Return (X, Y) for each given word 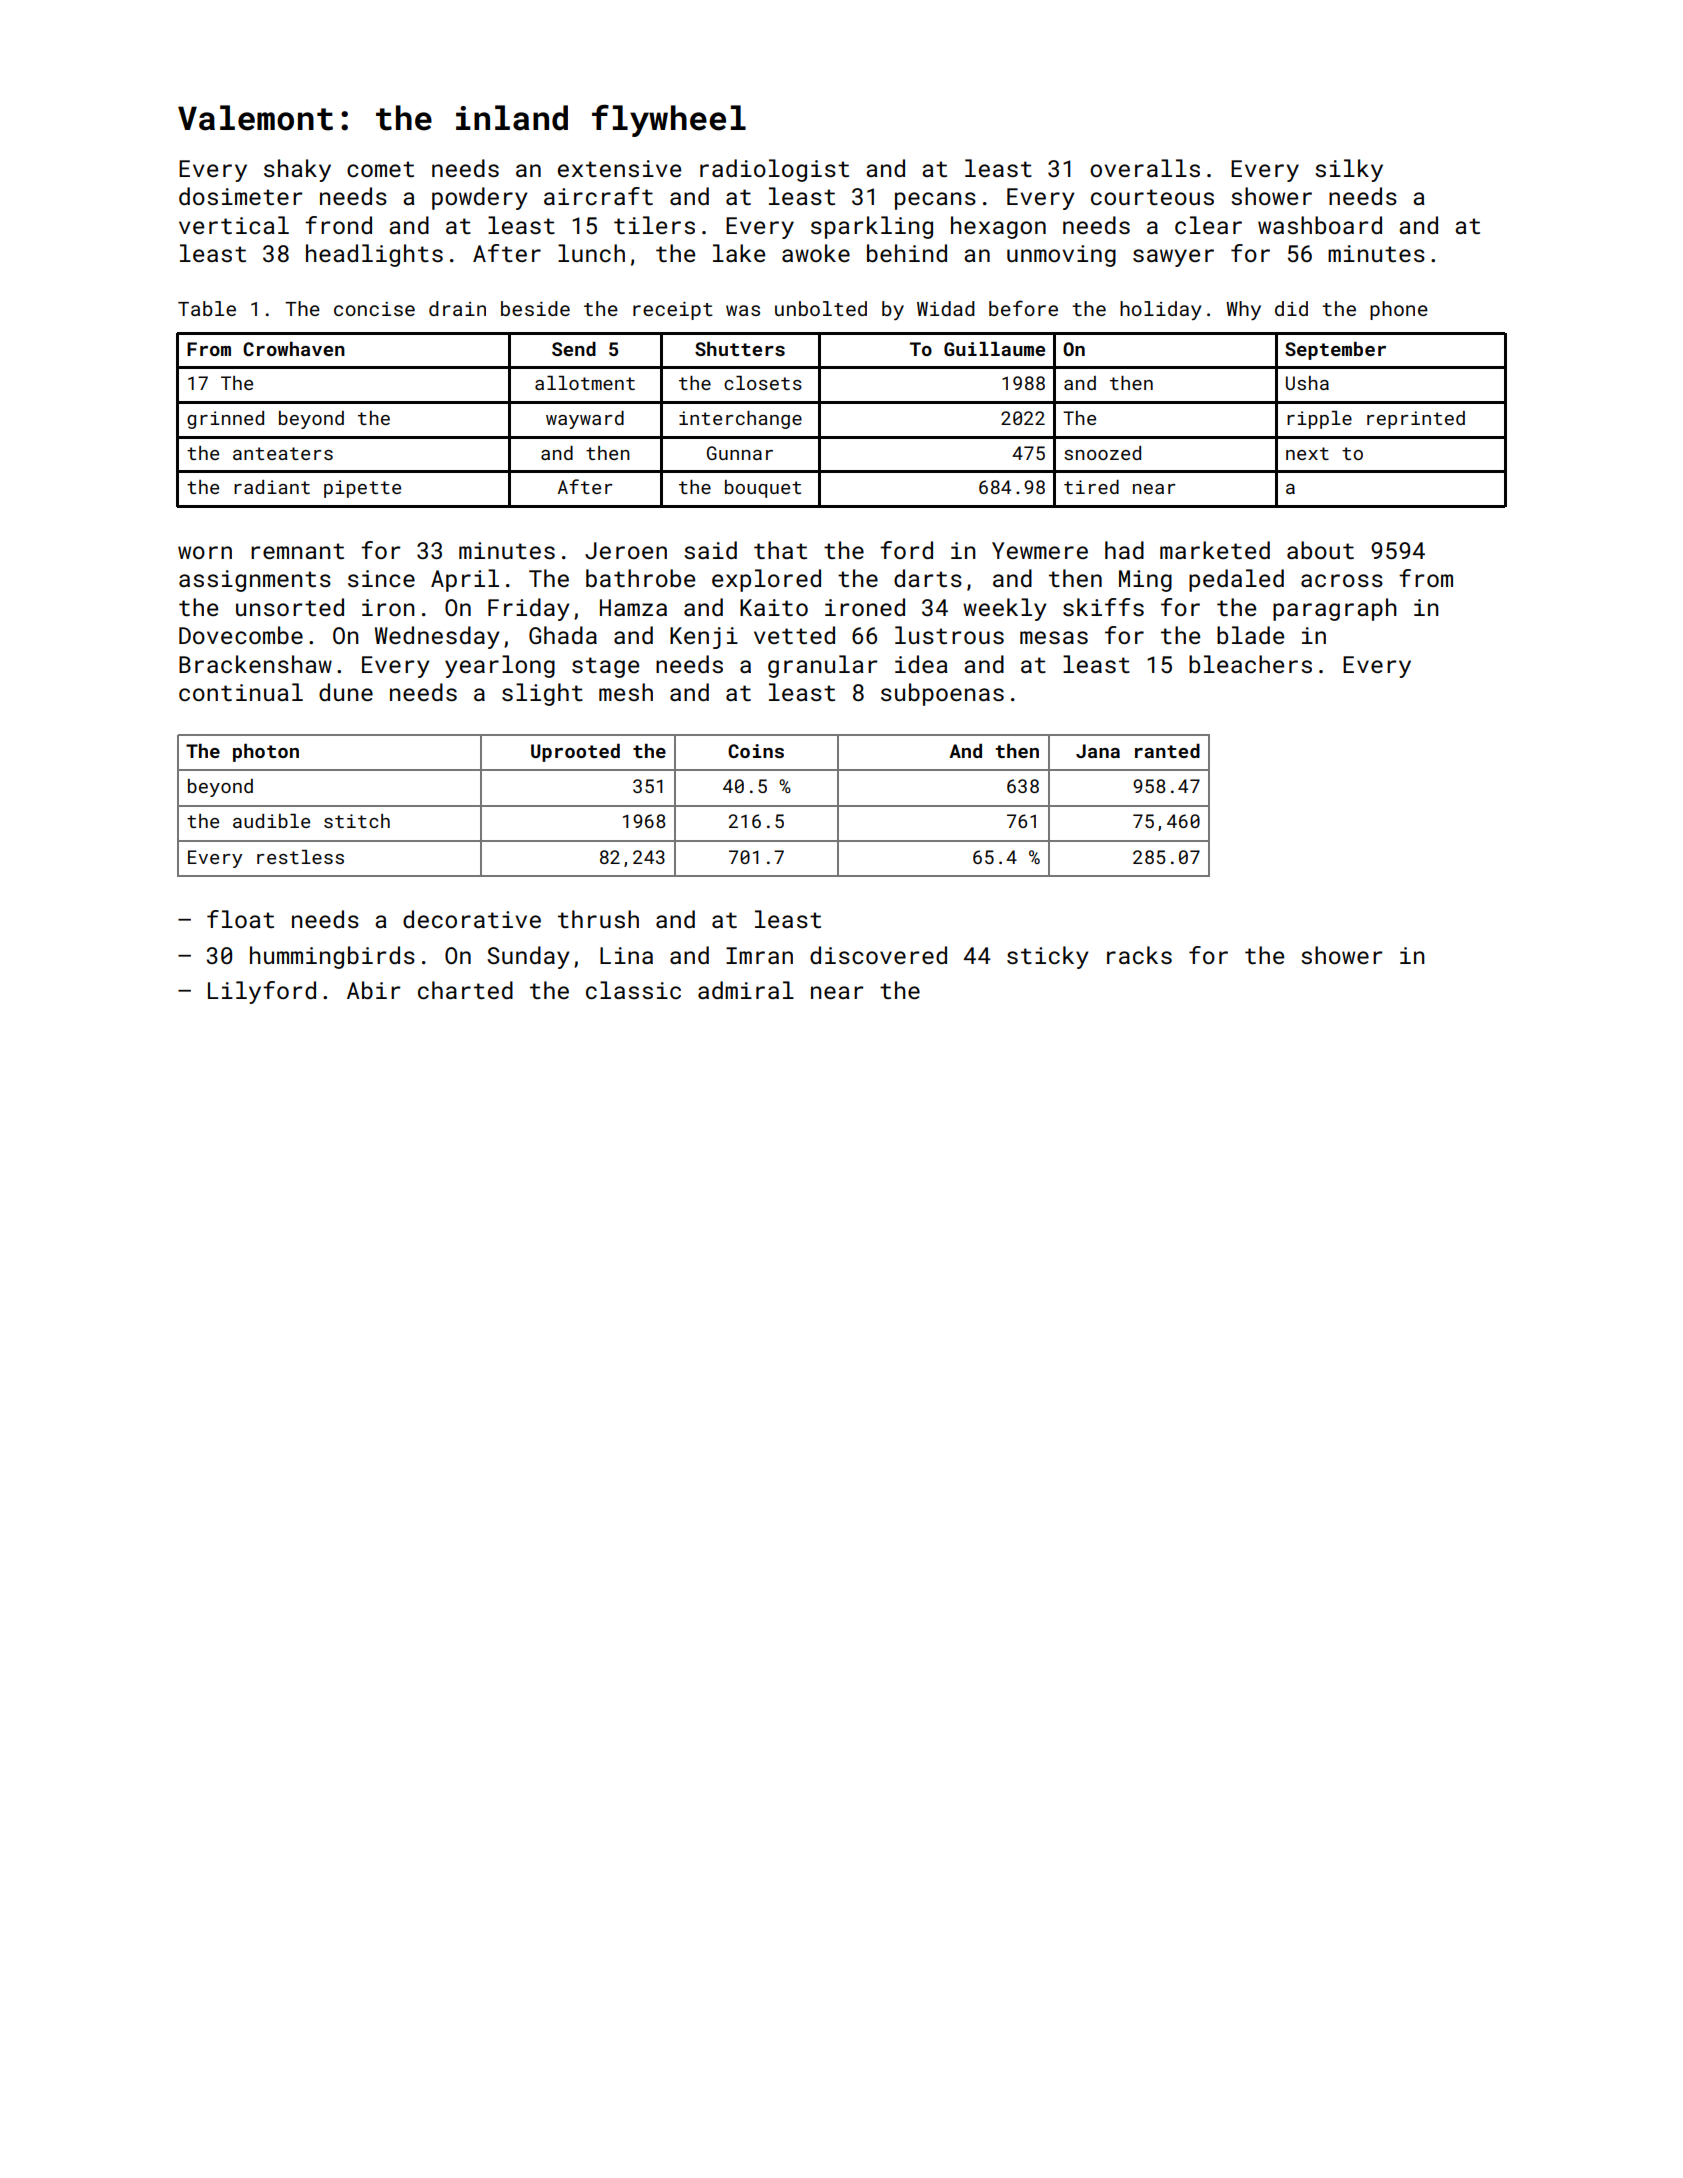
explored (766, 580)
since (381, 578)
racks (1139, 955)
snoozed (1102, 453)
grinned (225, 420)
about (1320, 550)
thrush (598, 919)
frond (338, 225)
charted (465, 990)
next (1307, 453)
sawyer (1173, 258)
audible (271, 821)
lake (739, 253)
